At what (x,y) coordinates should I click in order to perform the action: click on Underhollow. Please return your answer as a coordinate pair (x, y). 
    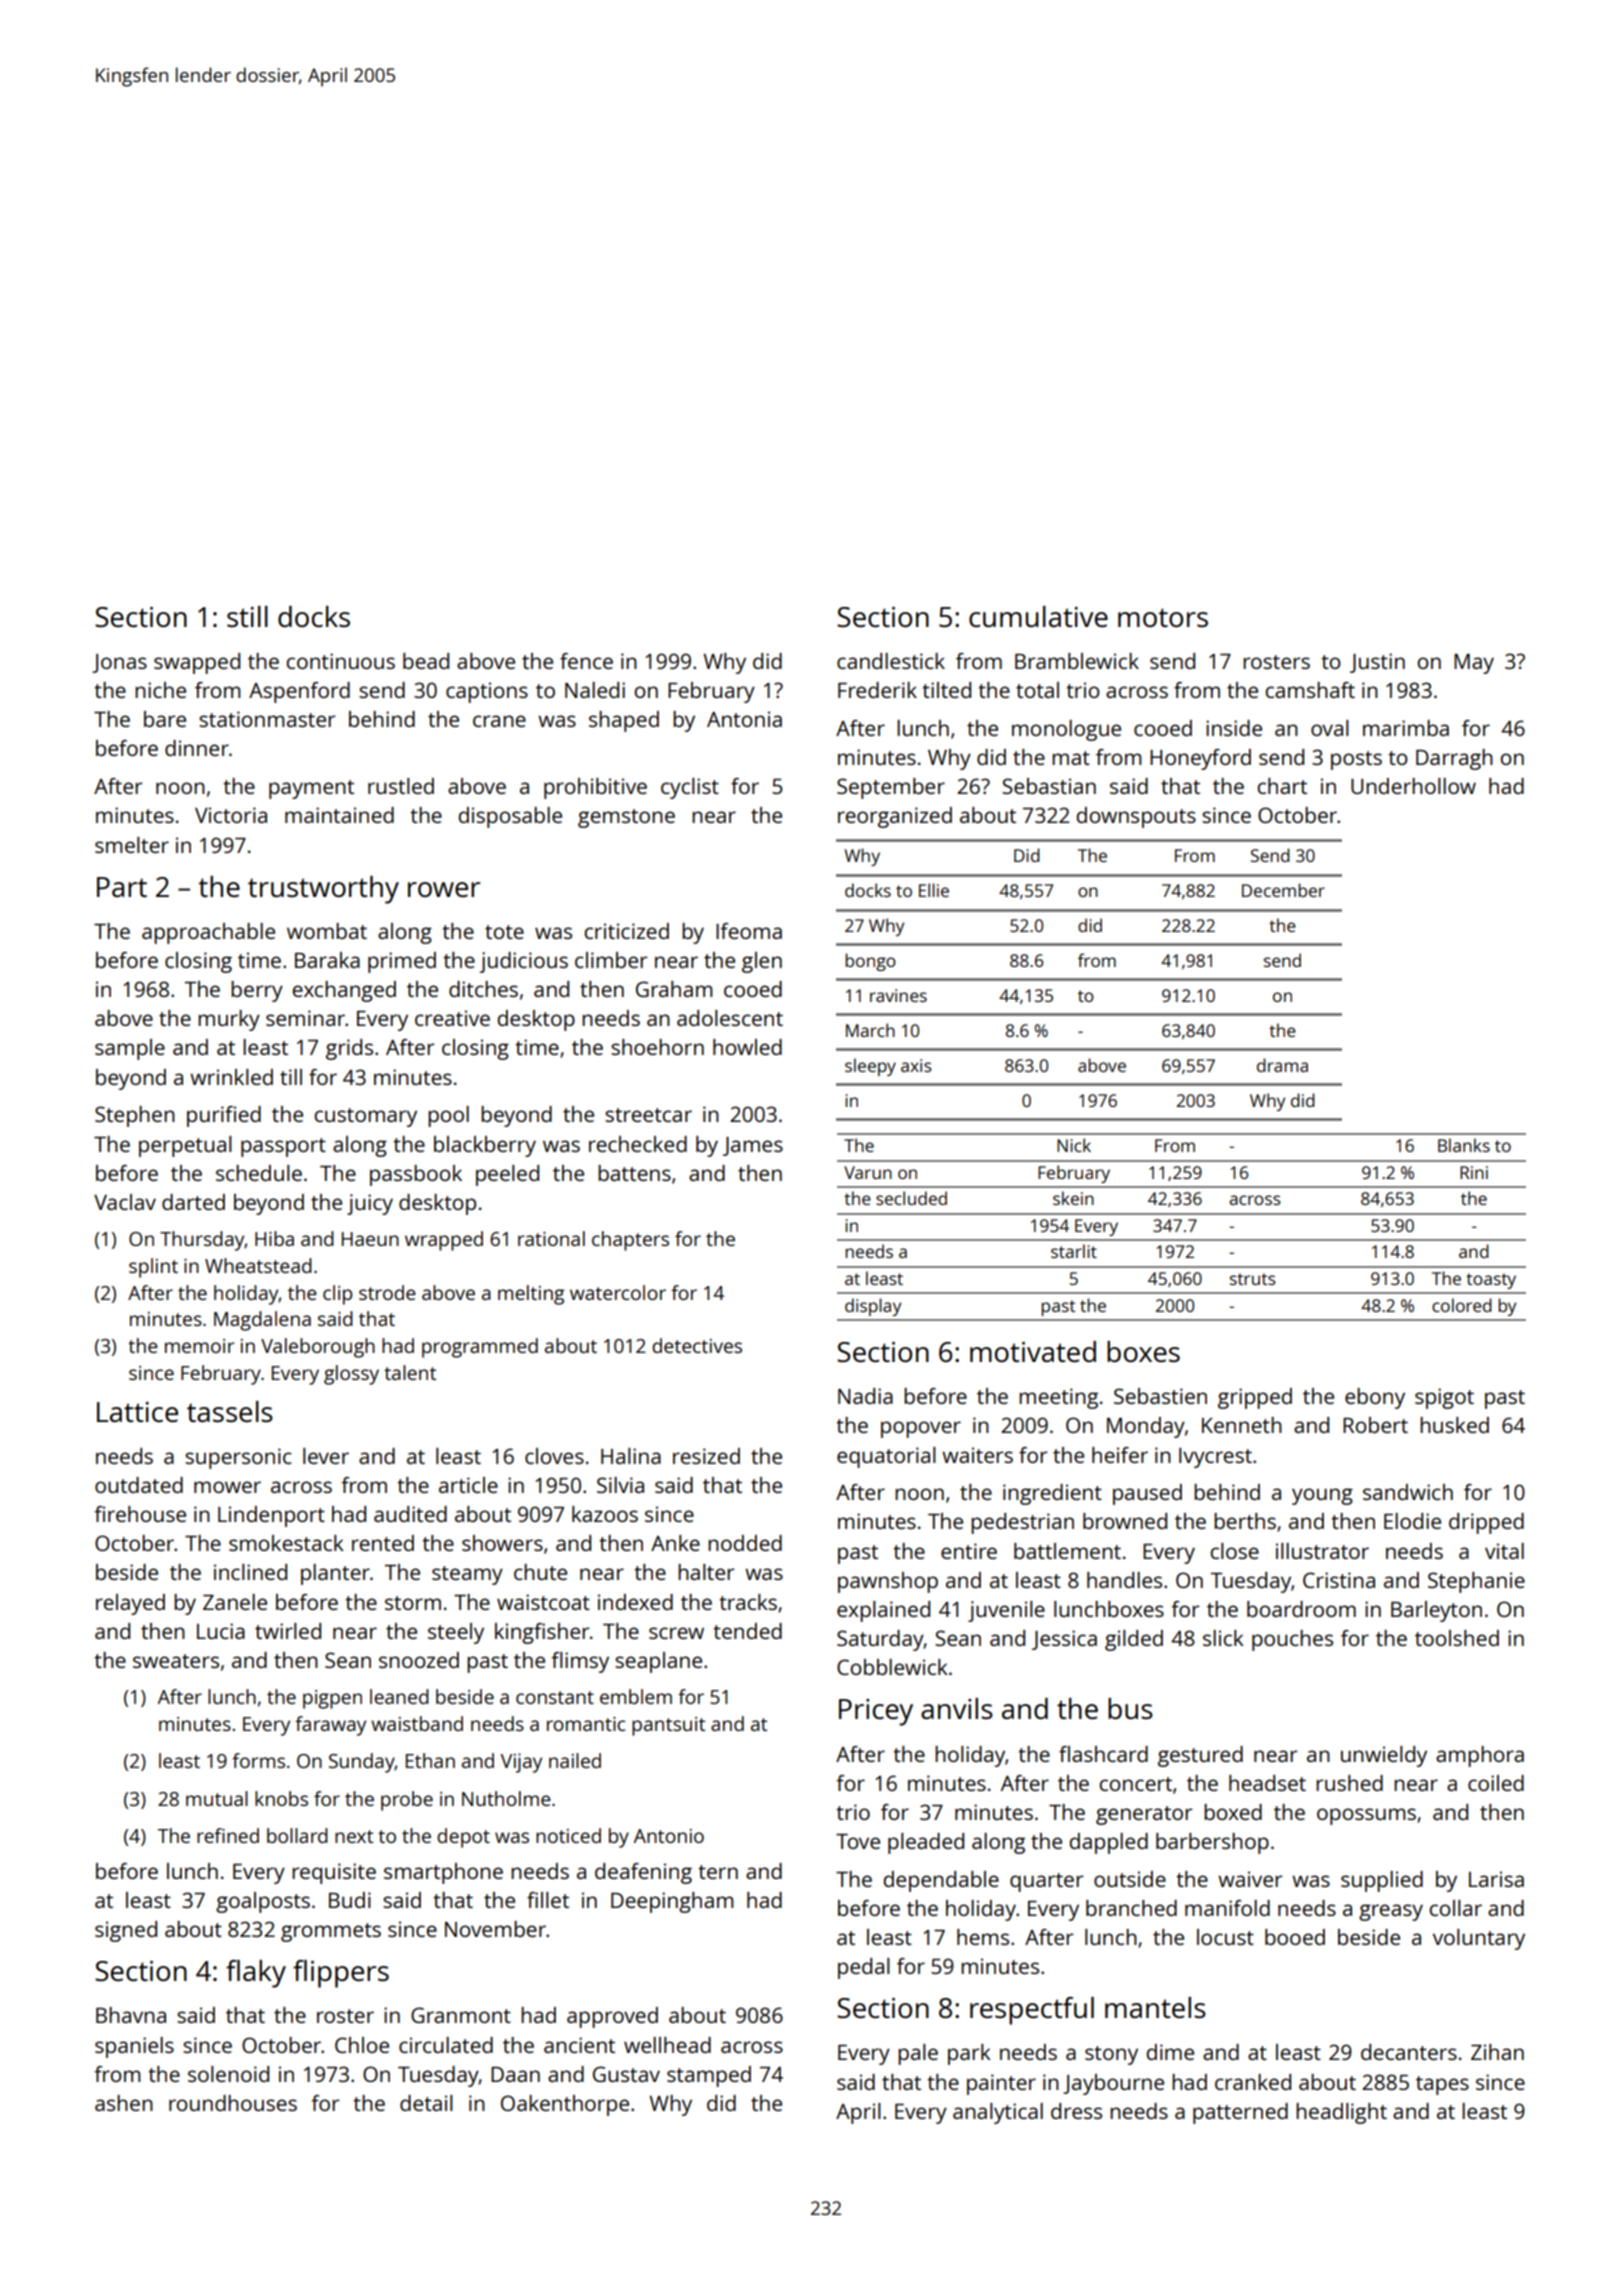
    Looking at the image, I should click on (1413, 786).
